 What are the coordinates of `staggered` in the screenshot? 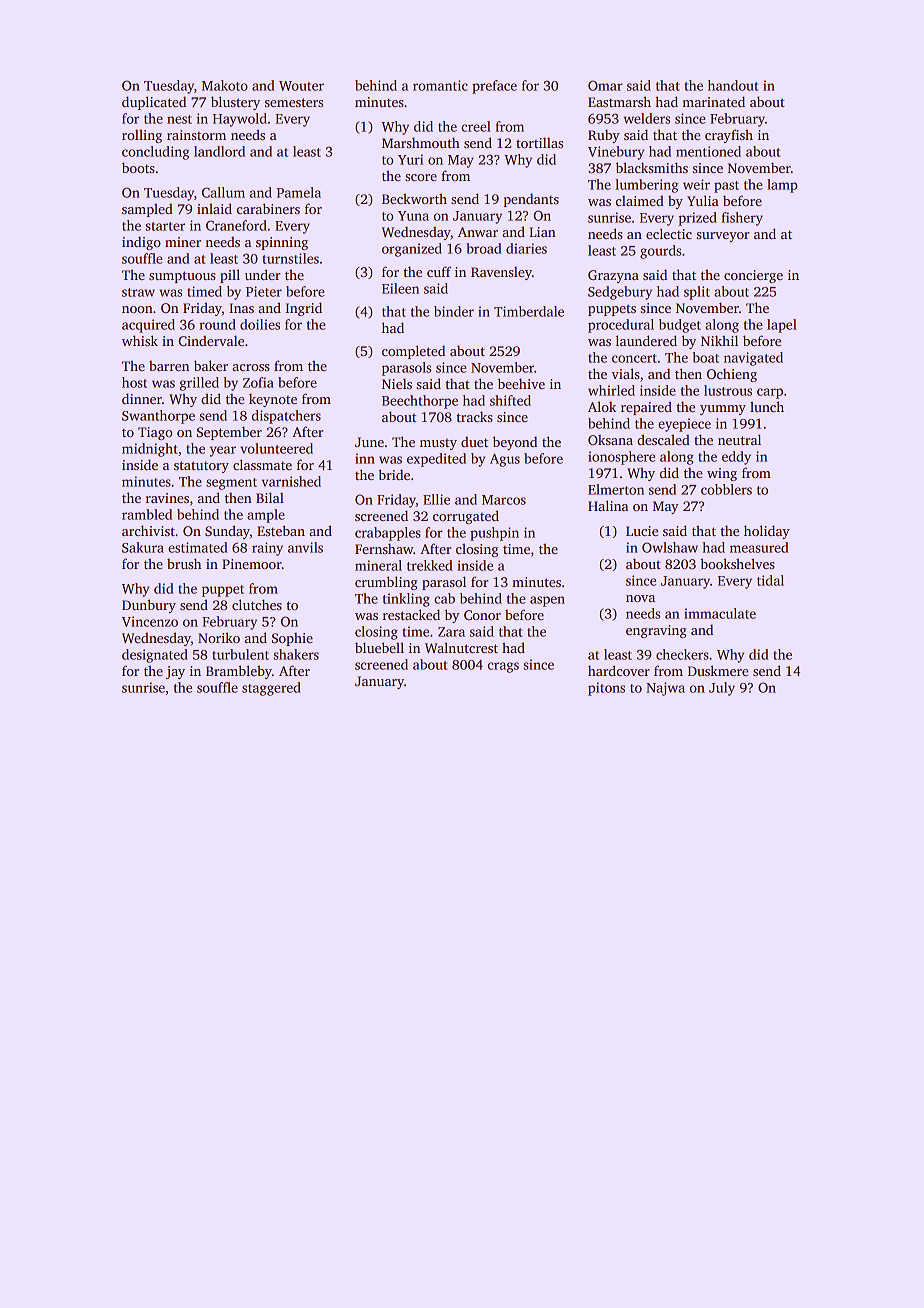 It's located at (271, 689).
